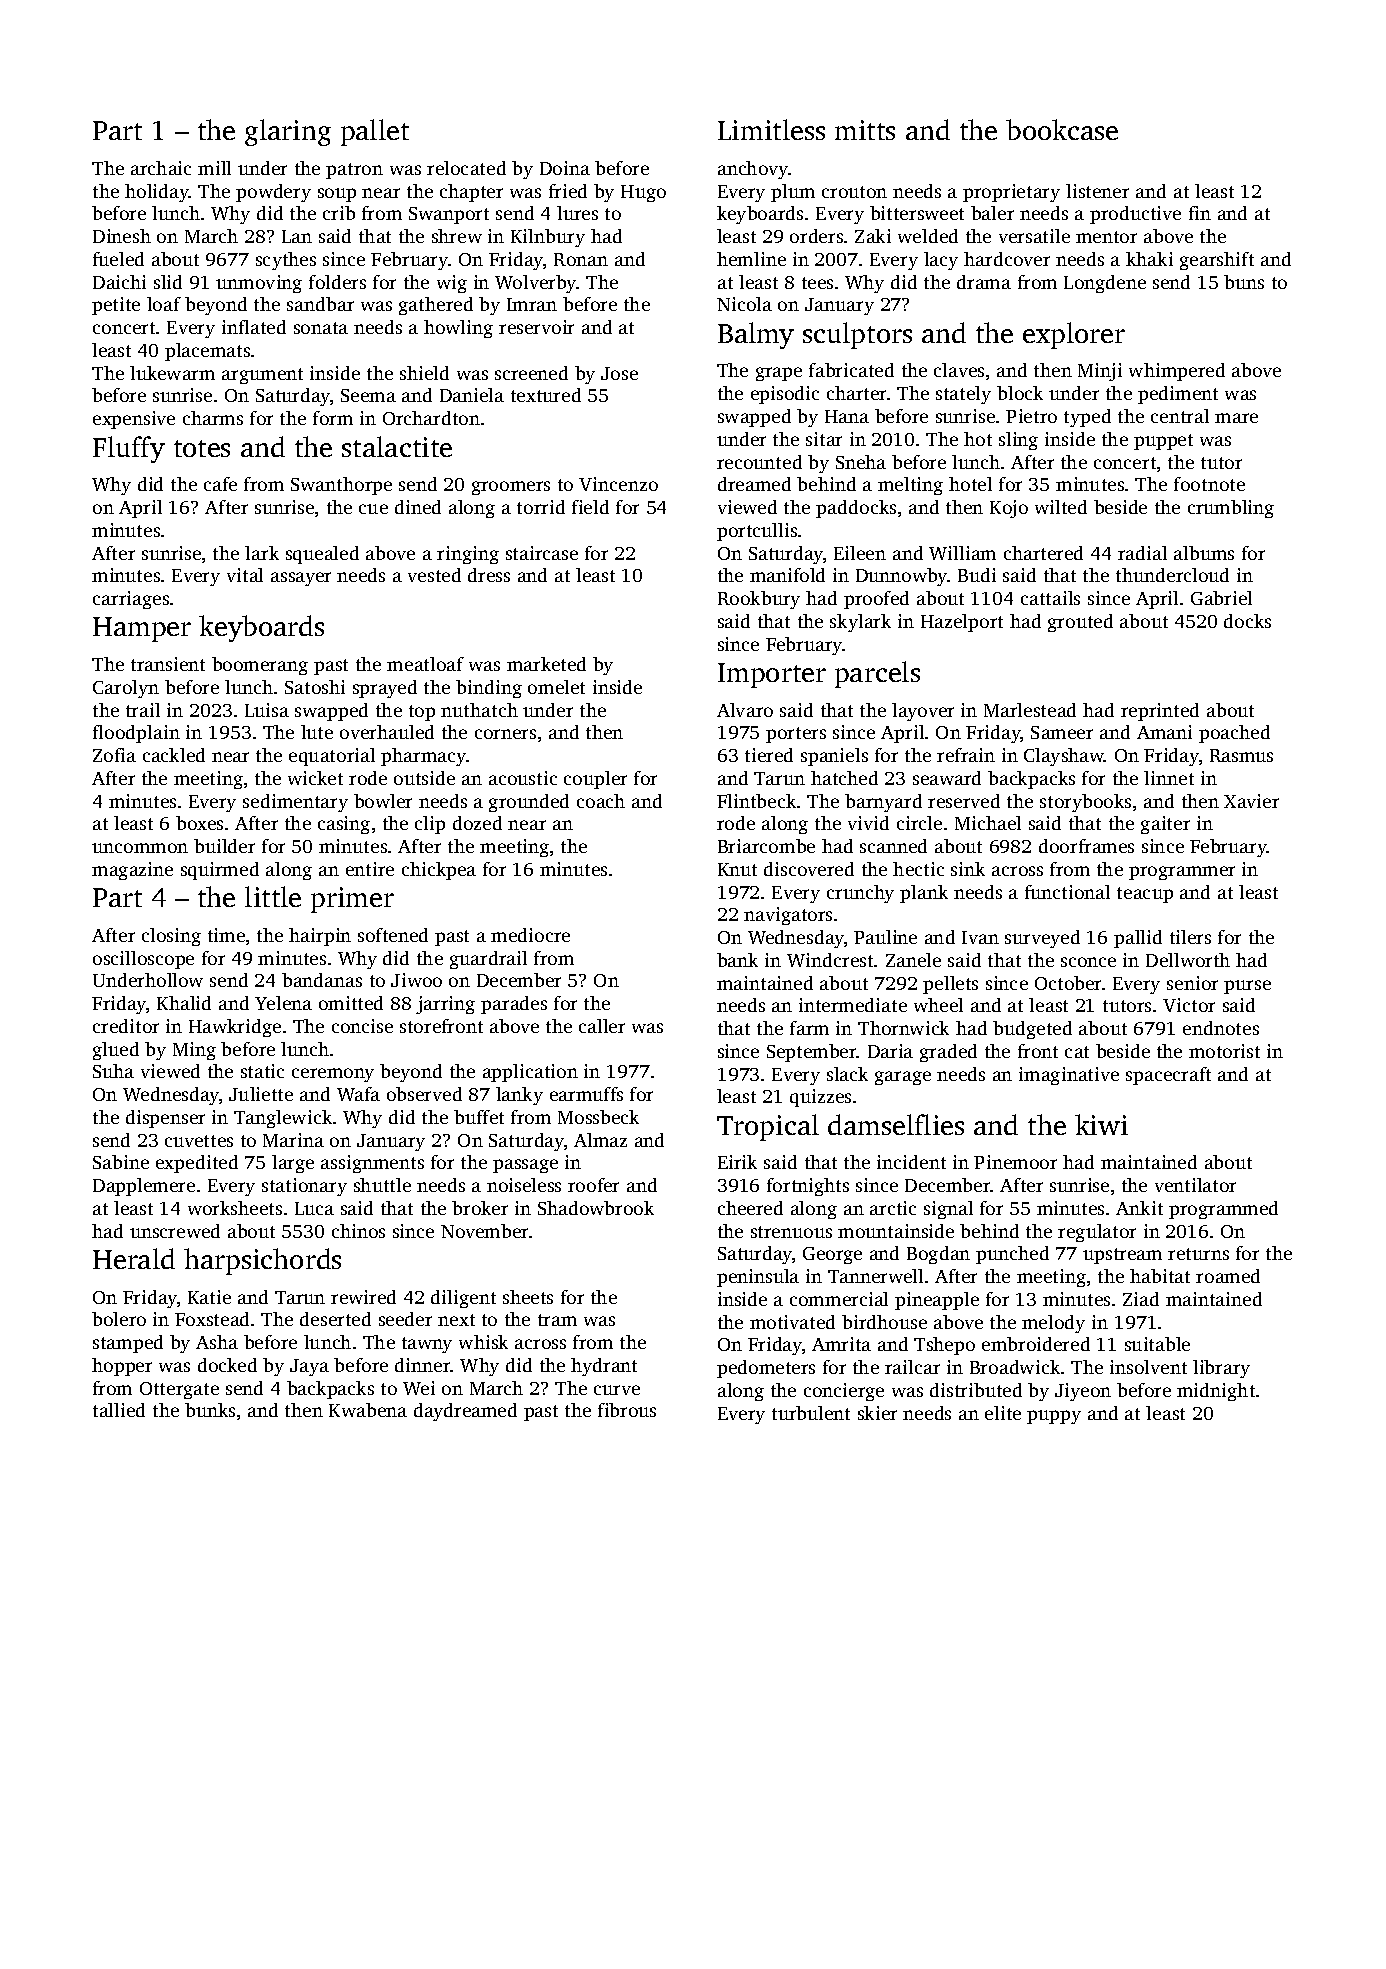 The width and height of the page is (1386, 1969). Describe the element at coordinates (1221, 598) in the page. I see `Gabriel` at that location.
